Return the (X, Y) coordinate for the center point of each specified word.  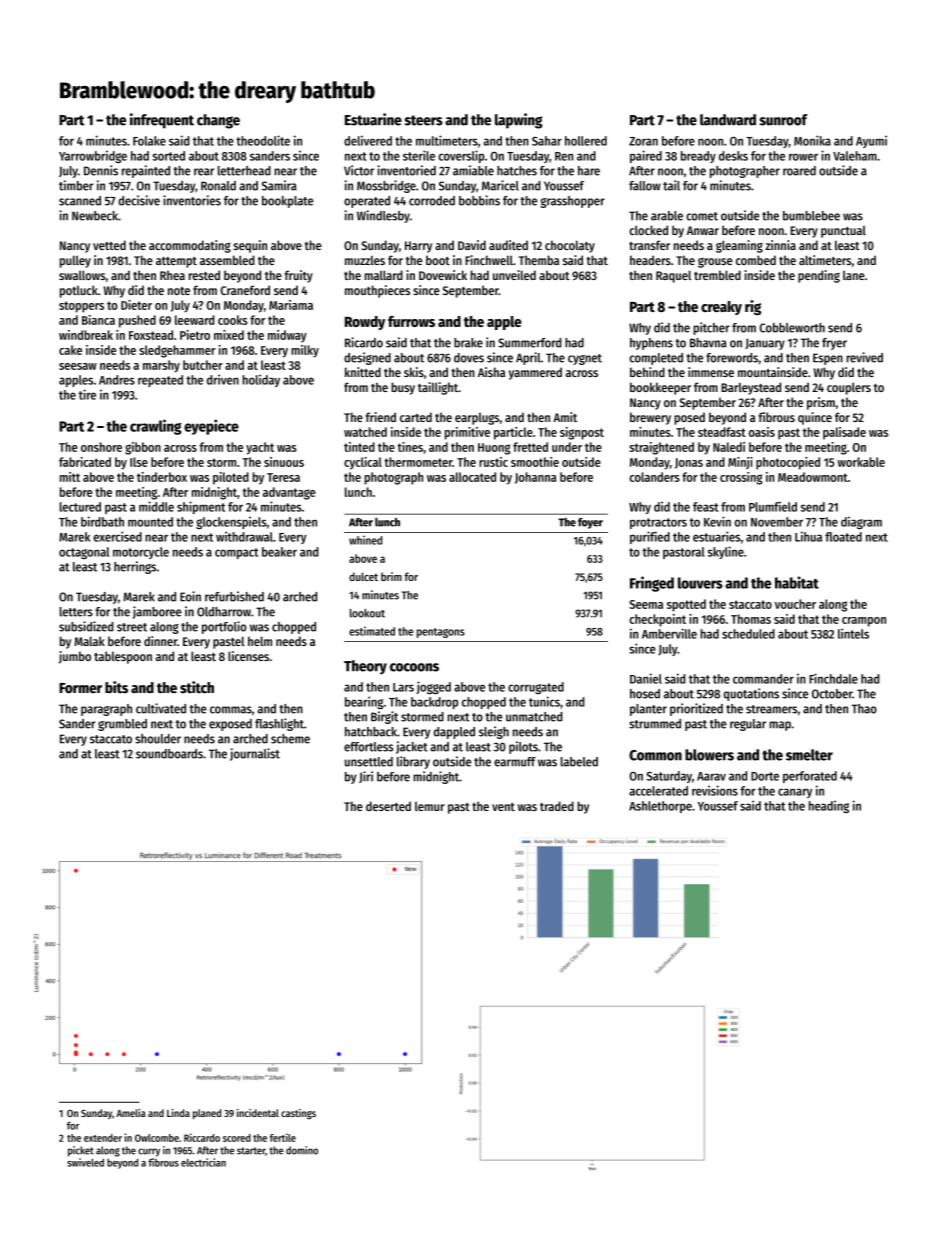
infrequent (162, 121)
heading (829, 806)
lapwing (519, 121)
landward (728, 120)
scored (237, 1138)
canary (795, 793)
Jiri (366, 777)
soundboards (169, 754)
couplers (849, 388)
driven (223, 379)
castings (298, 1114)
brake (468, 343)
